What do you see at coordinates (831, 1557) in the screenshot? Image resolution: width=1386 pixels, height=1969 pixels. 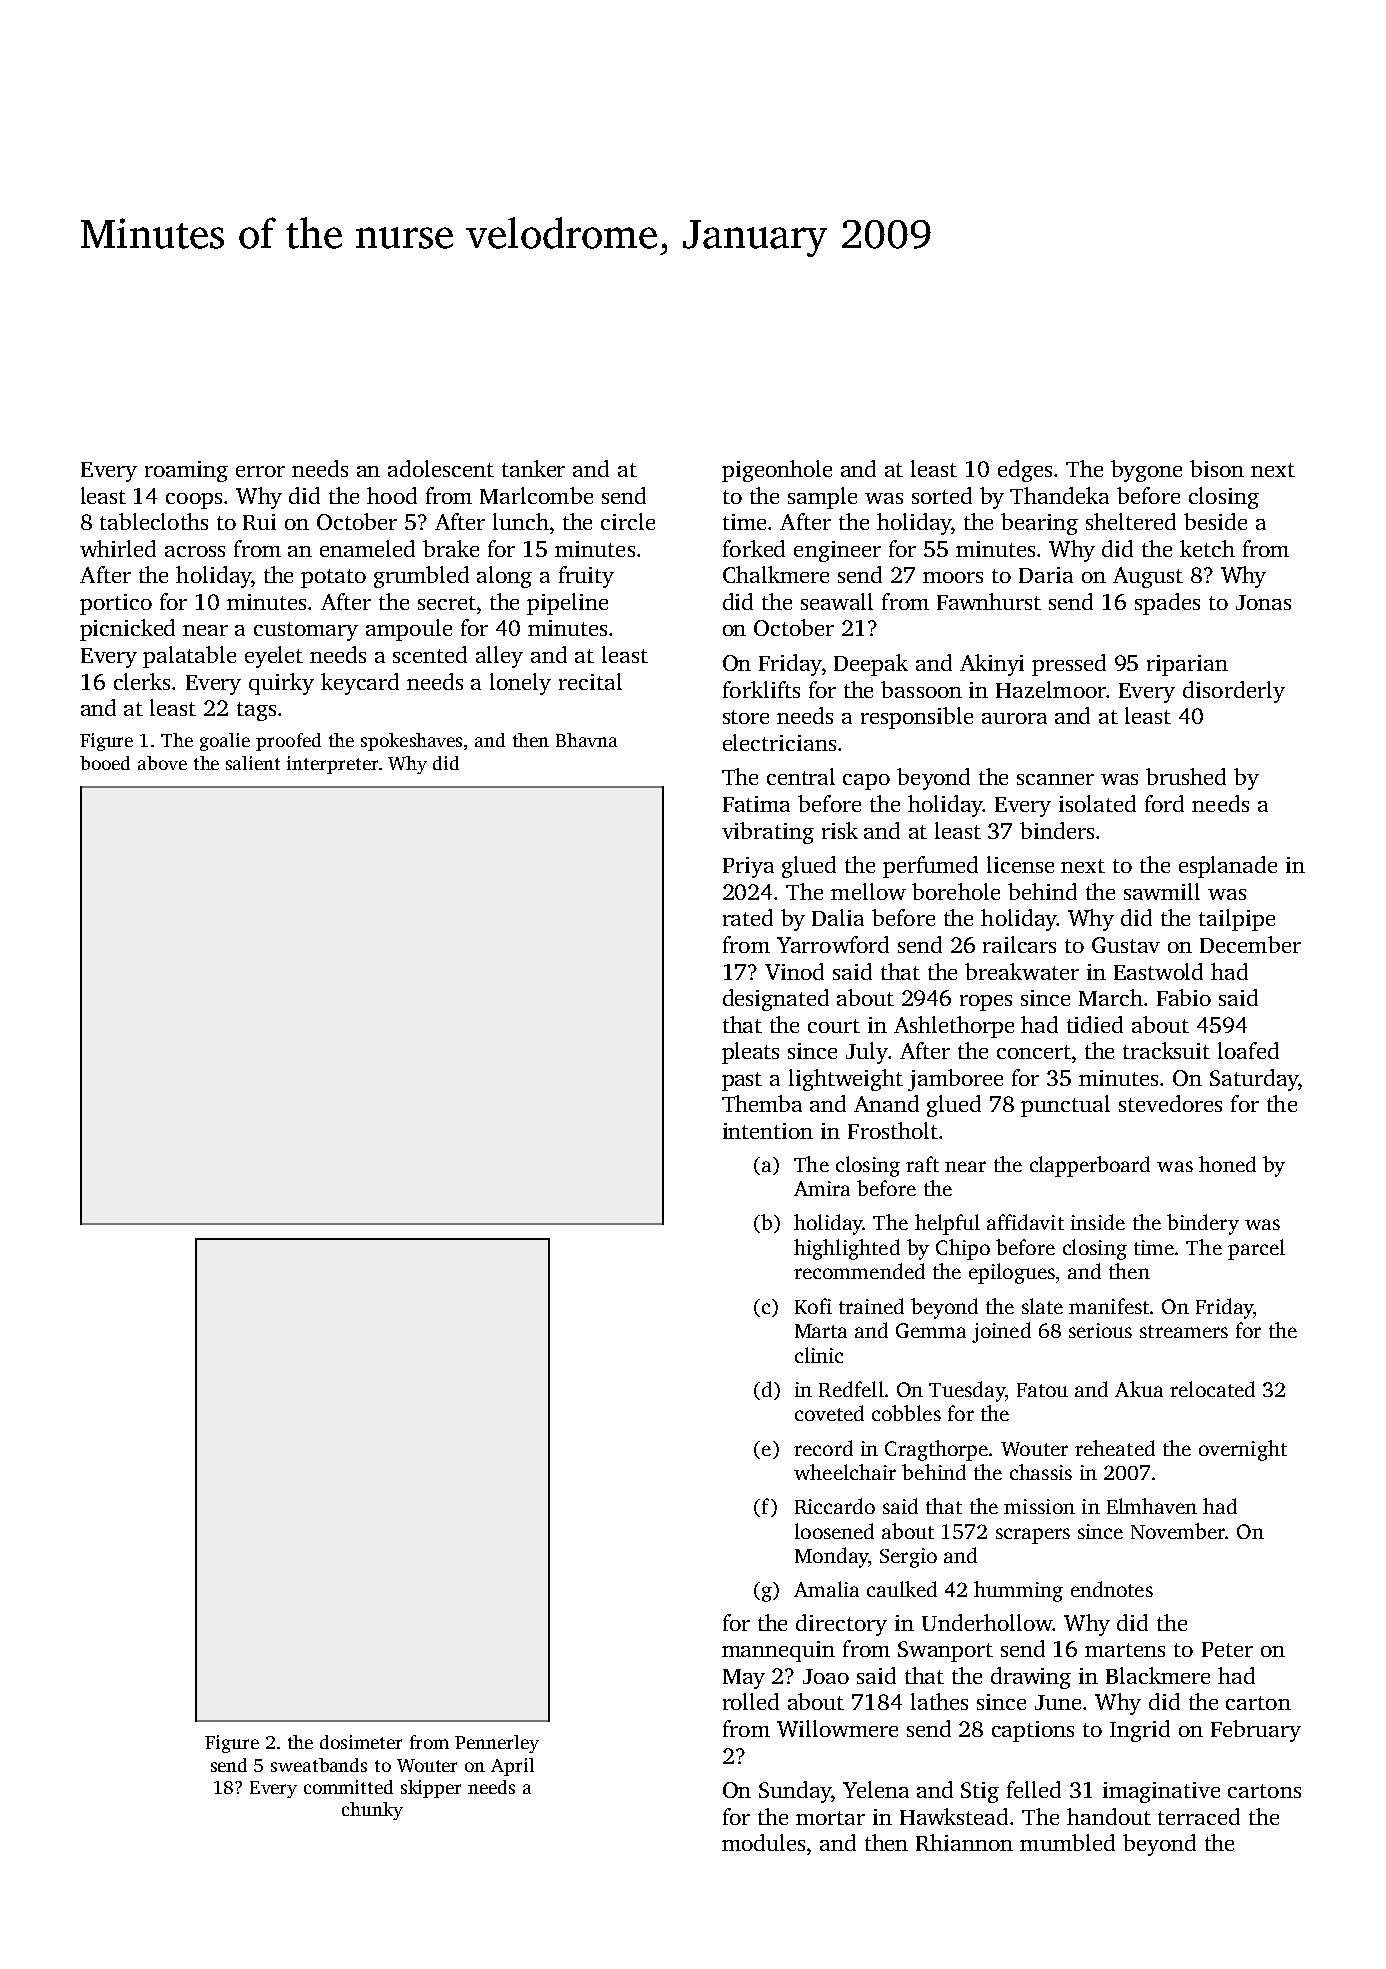 I see `Monday` at bounding box center [831, 1557].
